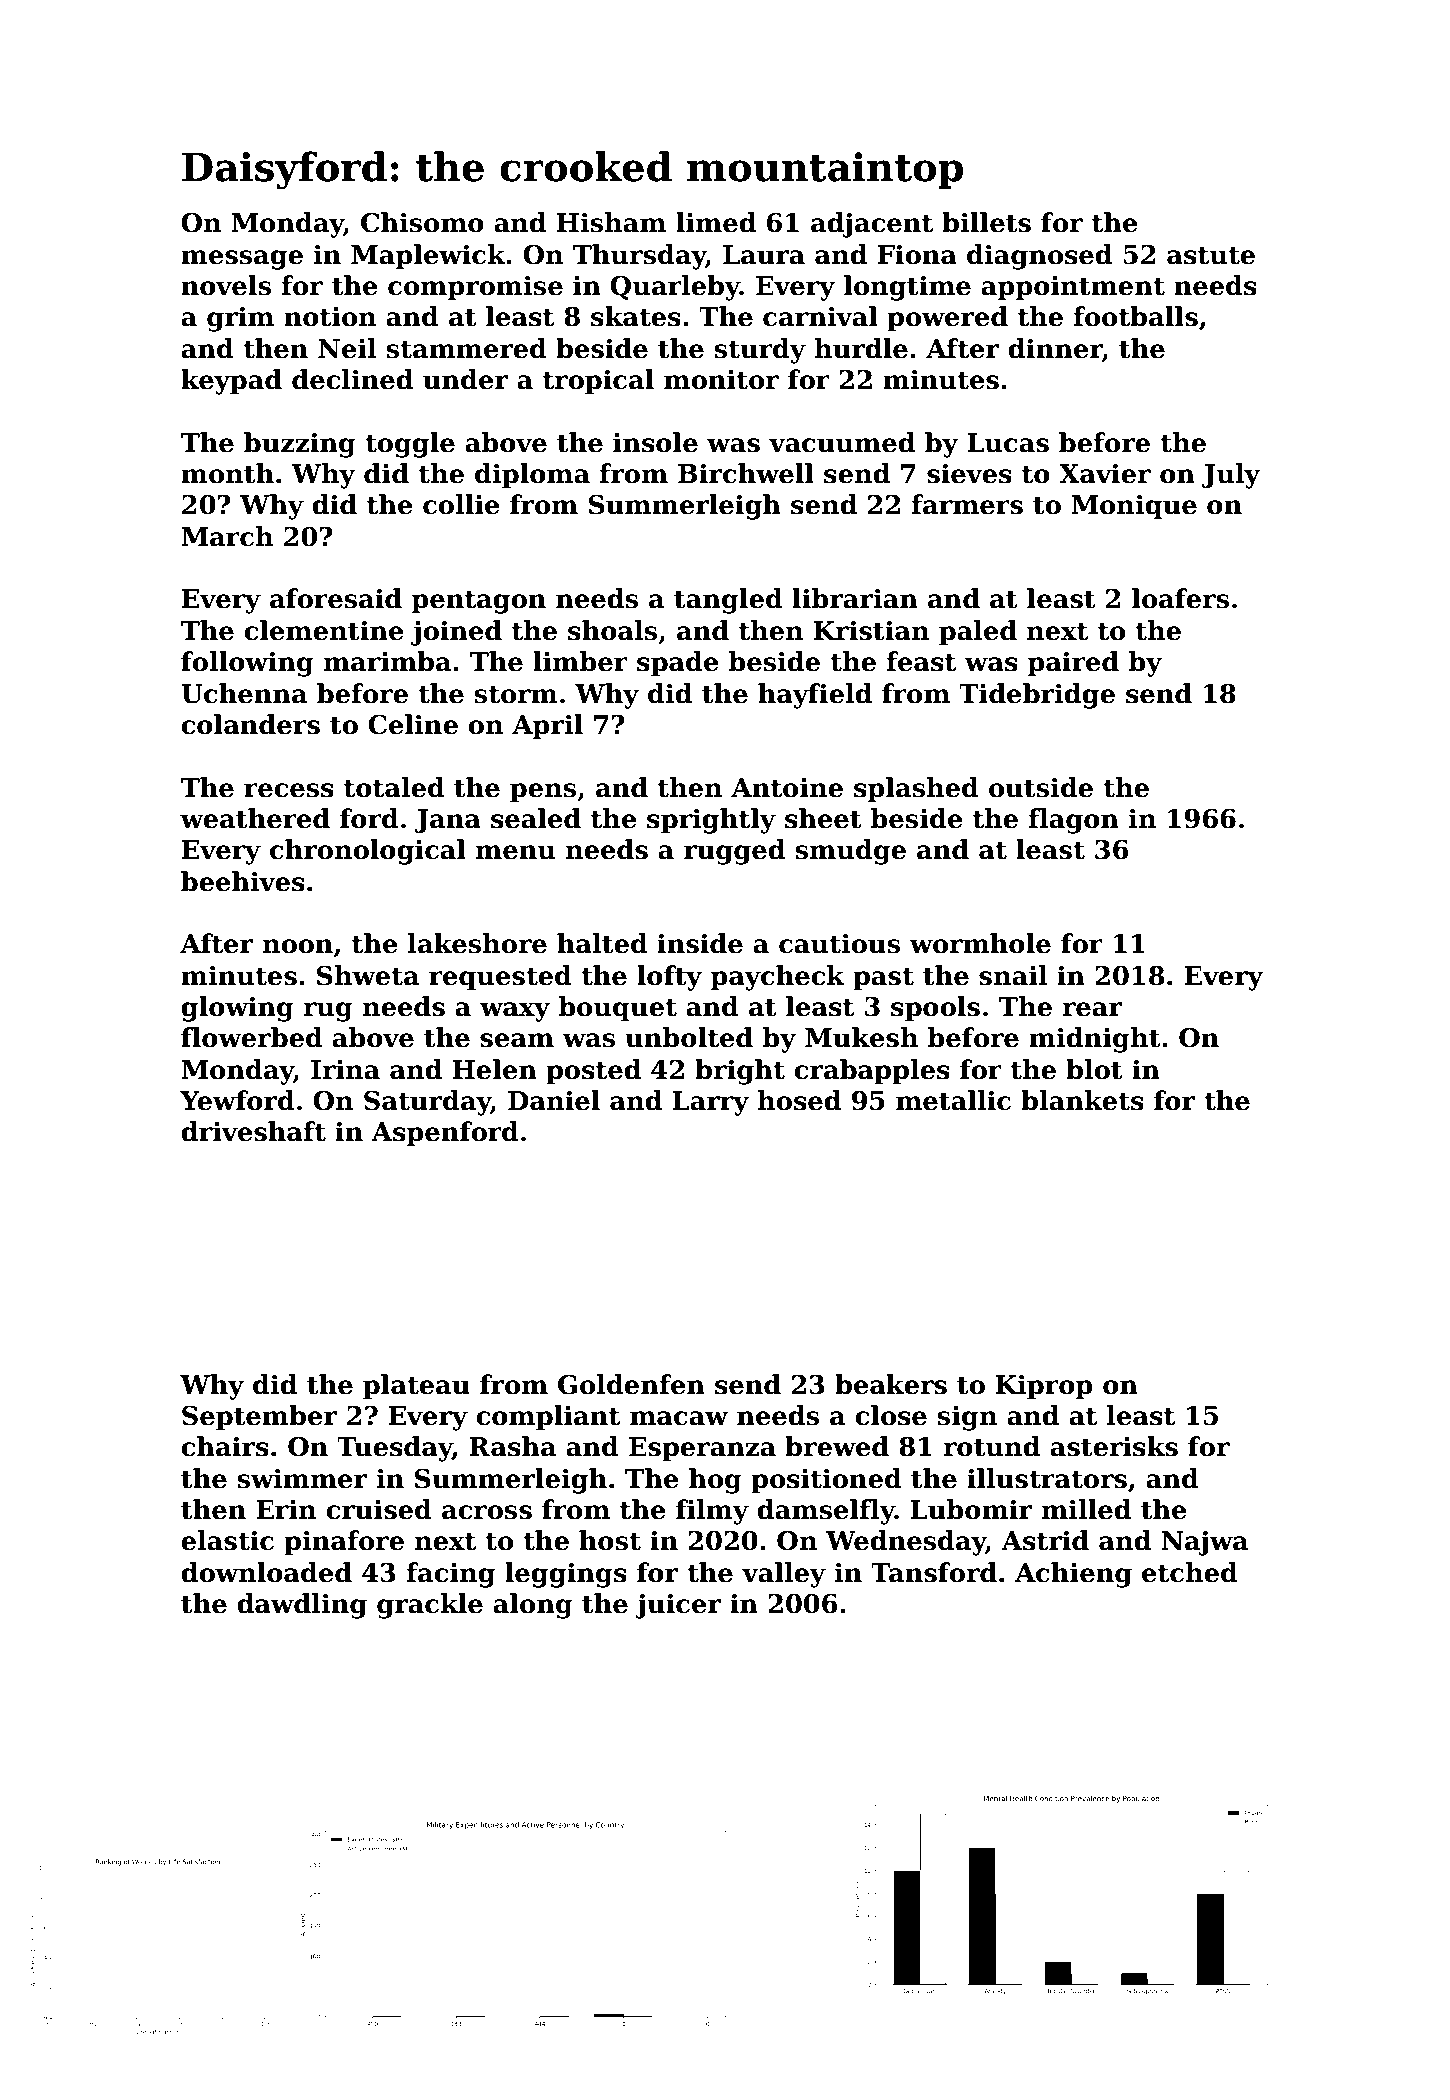 This image has width=1450, height=2100. What do you see at coordinates (675, 288) in the image?
I see `Quarleby` at bounding box center [675, 288].
